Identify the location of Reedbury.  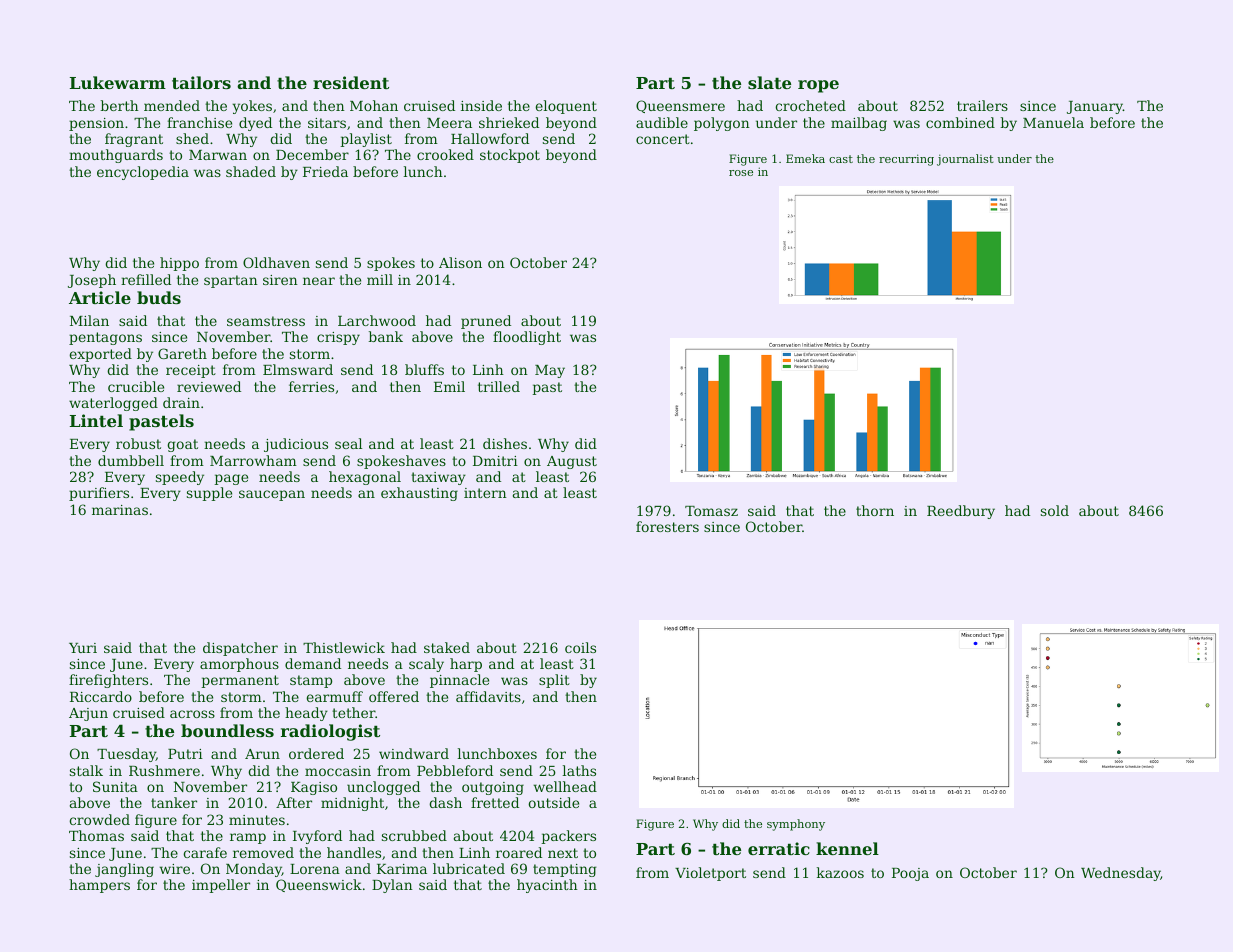
(961, 512).
